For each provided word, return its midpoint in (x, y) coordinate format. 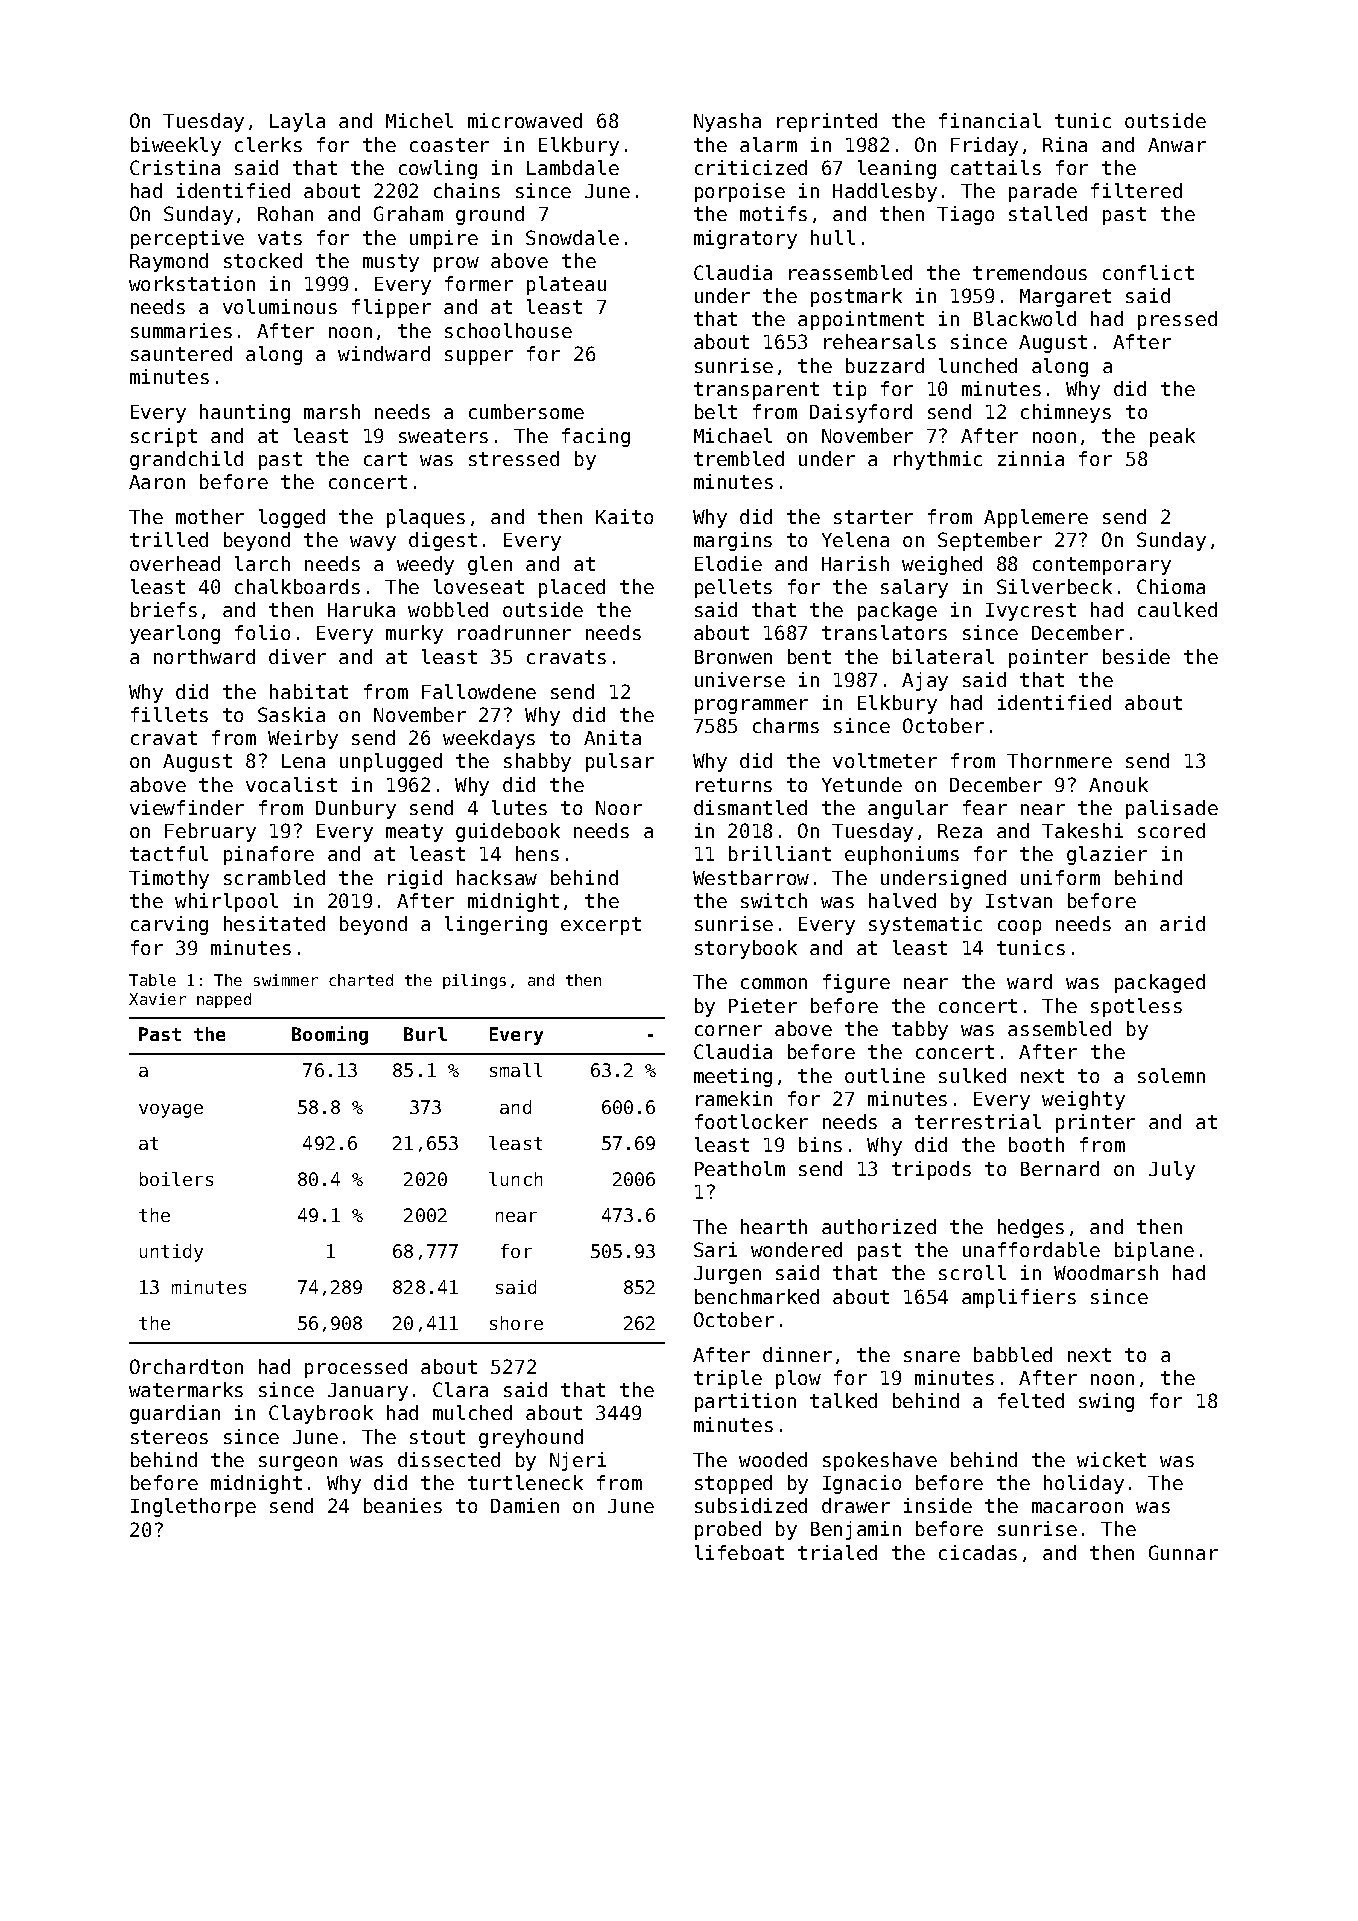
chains (467, 190)
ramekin (734, 1098)
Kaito (624, 516)
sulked (972, 1075)
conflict (1148, 272)
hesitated (274, 923)
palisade (1172, 809)
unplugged (391, 762)
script (164, 437)
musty (391, 263)
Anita (612, 737)
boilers (176, 1179)
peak (1172, 437)
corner (728, 1030)
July (1172, 1170)
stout (437, 1437)
